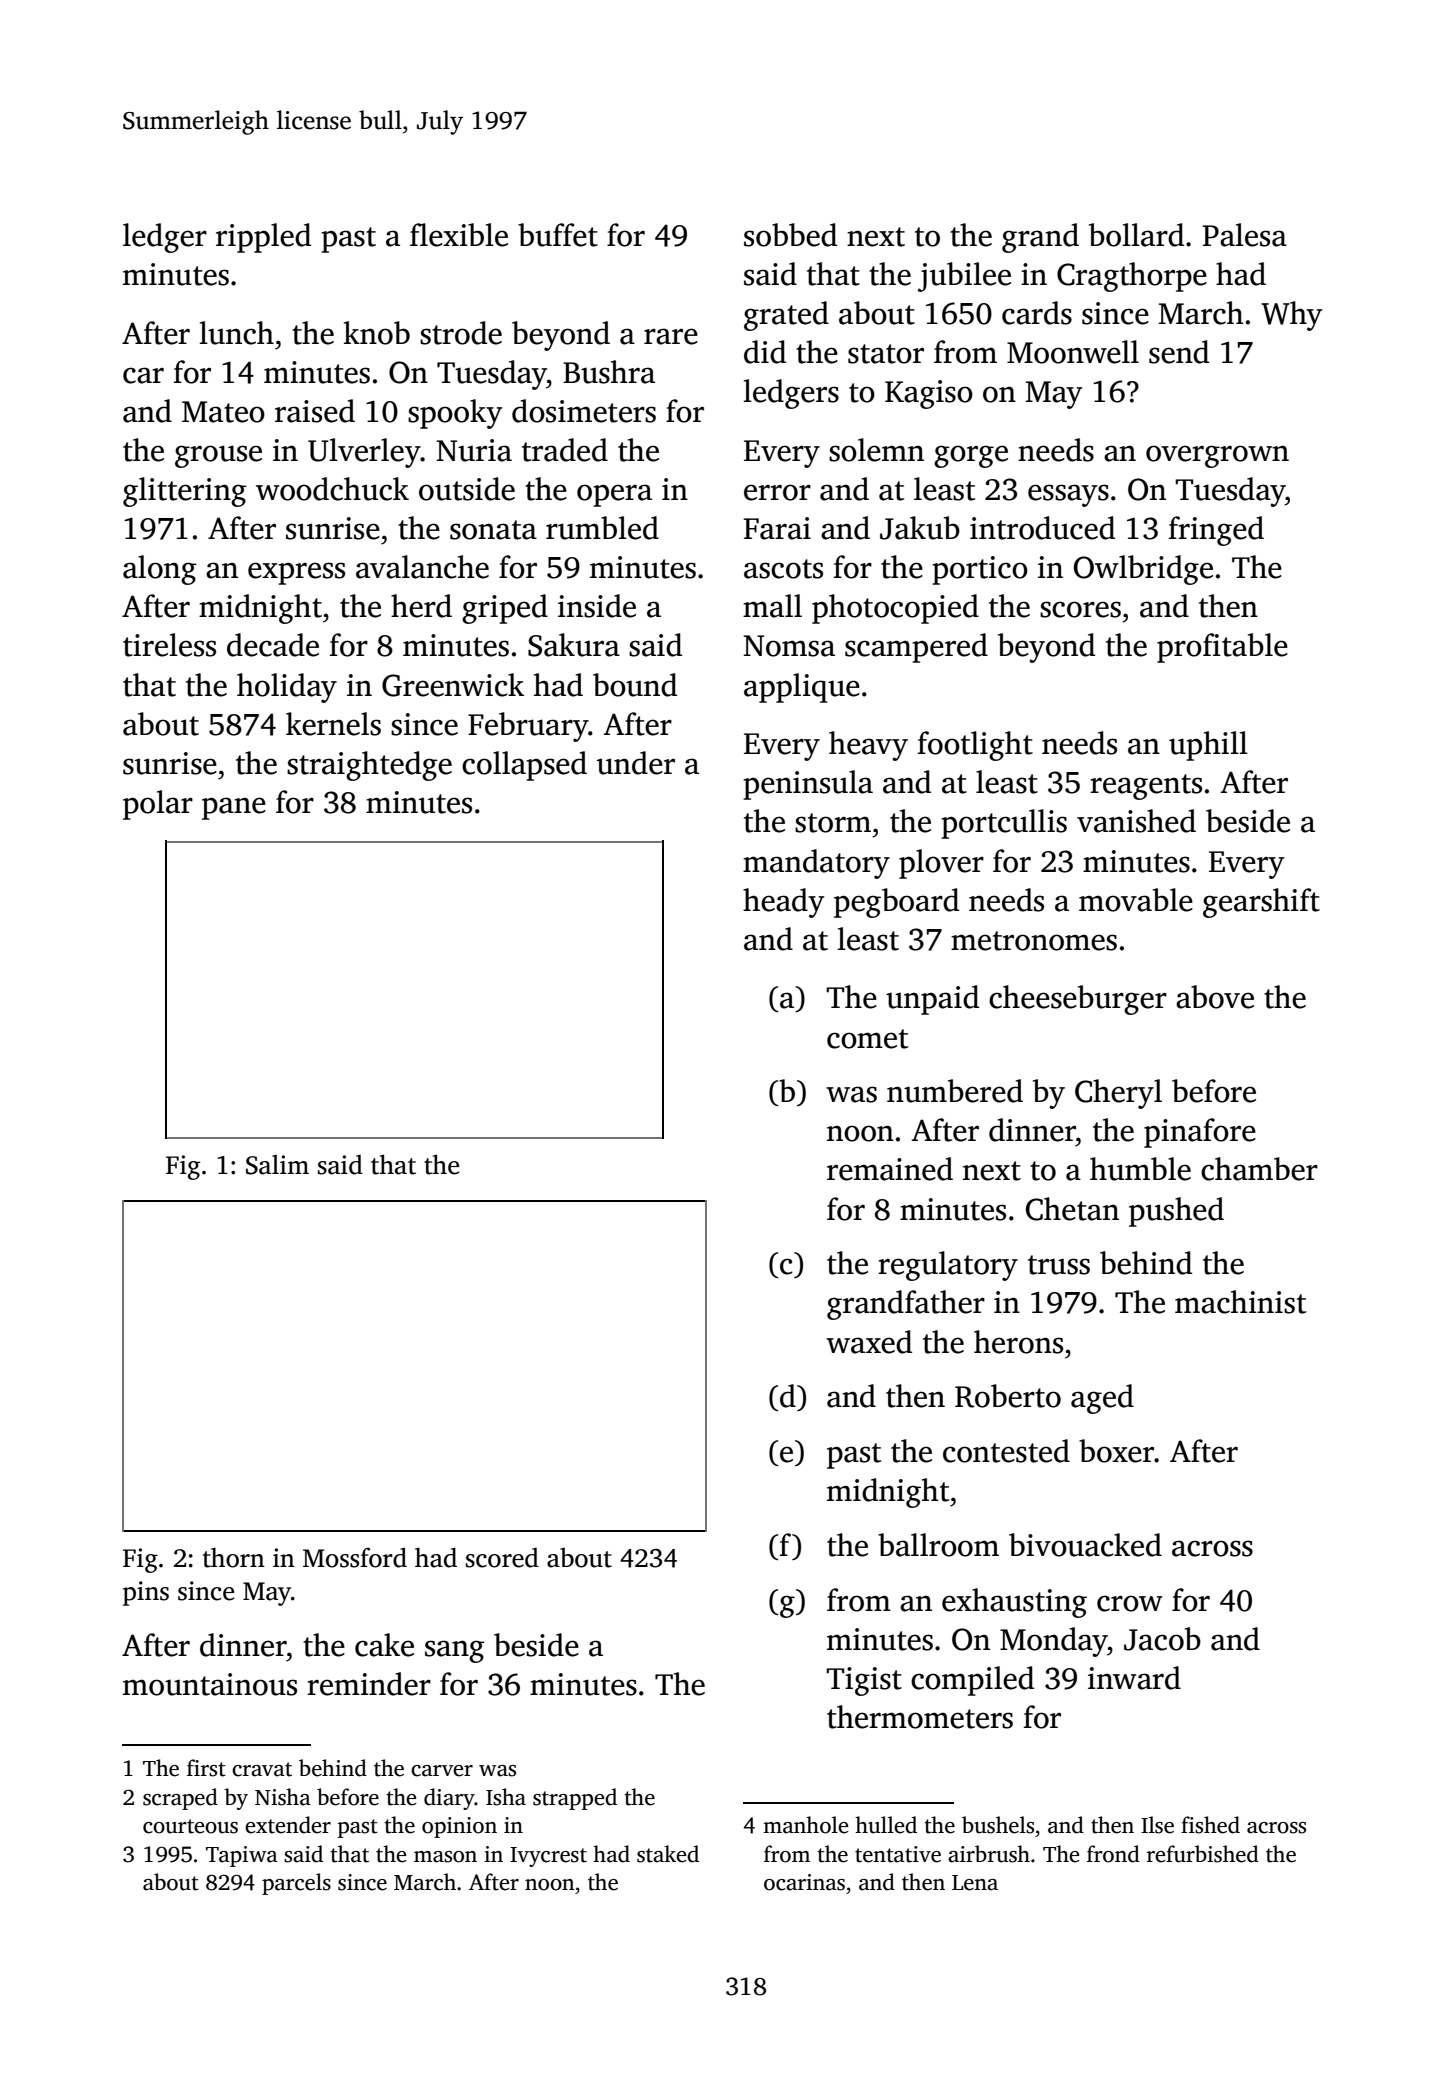  I want to click on rippled, so click(263, 238).
